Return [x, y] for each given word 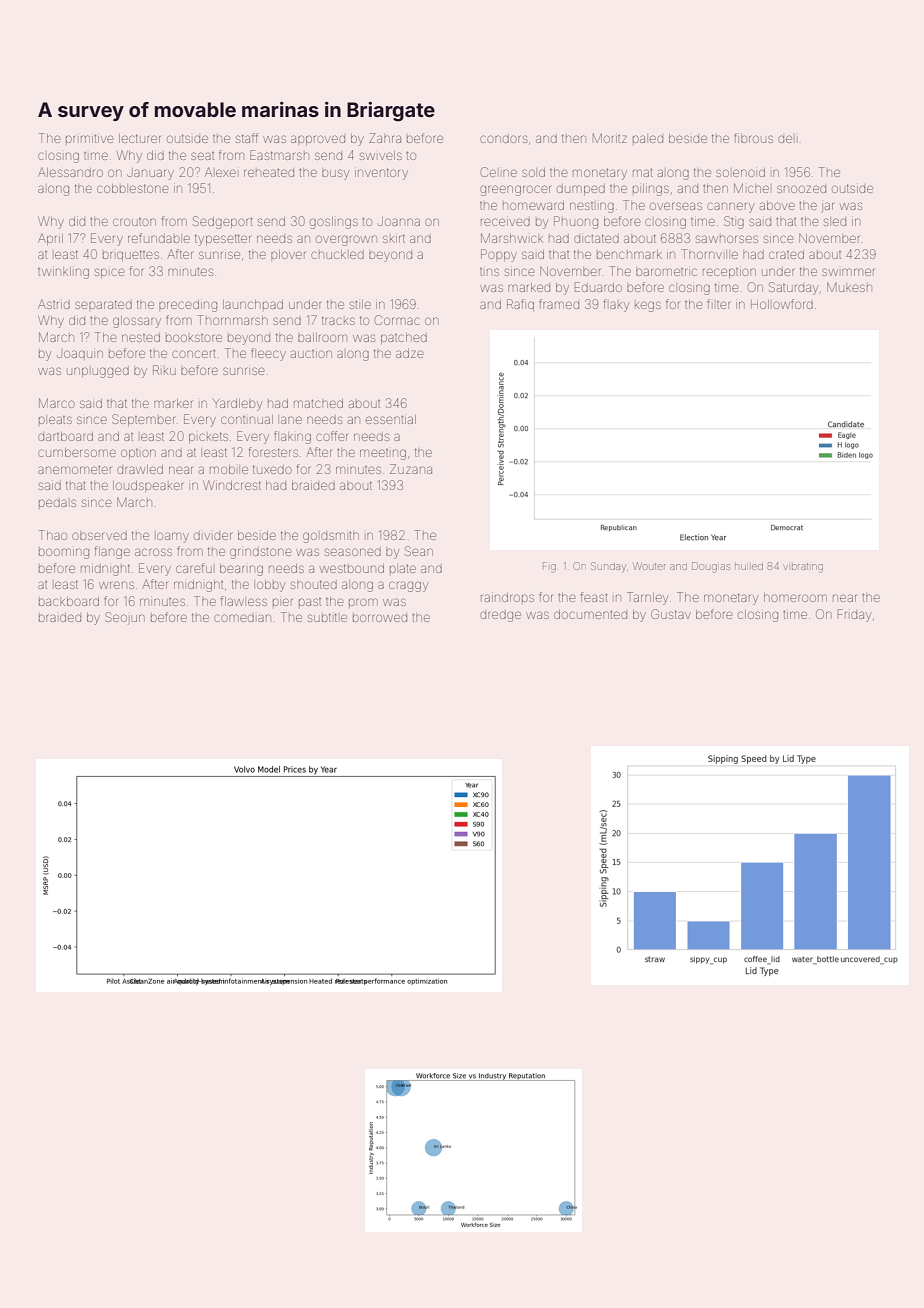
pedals [57, 503]
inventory [381, 174]
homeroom [795, 597]
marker [173, 403]
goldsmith [331, 537]
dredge [500, 616]
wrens [116, 585]
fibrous [753, 138]
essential [391, 419]
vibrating [804, 568]
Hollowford [782, 304]
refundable [159, 238]
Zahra [385, 138]
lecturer [140, 138]
